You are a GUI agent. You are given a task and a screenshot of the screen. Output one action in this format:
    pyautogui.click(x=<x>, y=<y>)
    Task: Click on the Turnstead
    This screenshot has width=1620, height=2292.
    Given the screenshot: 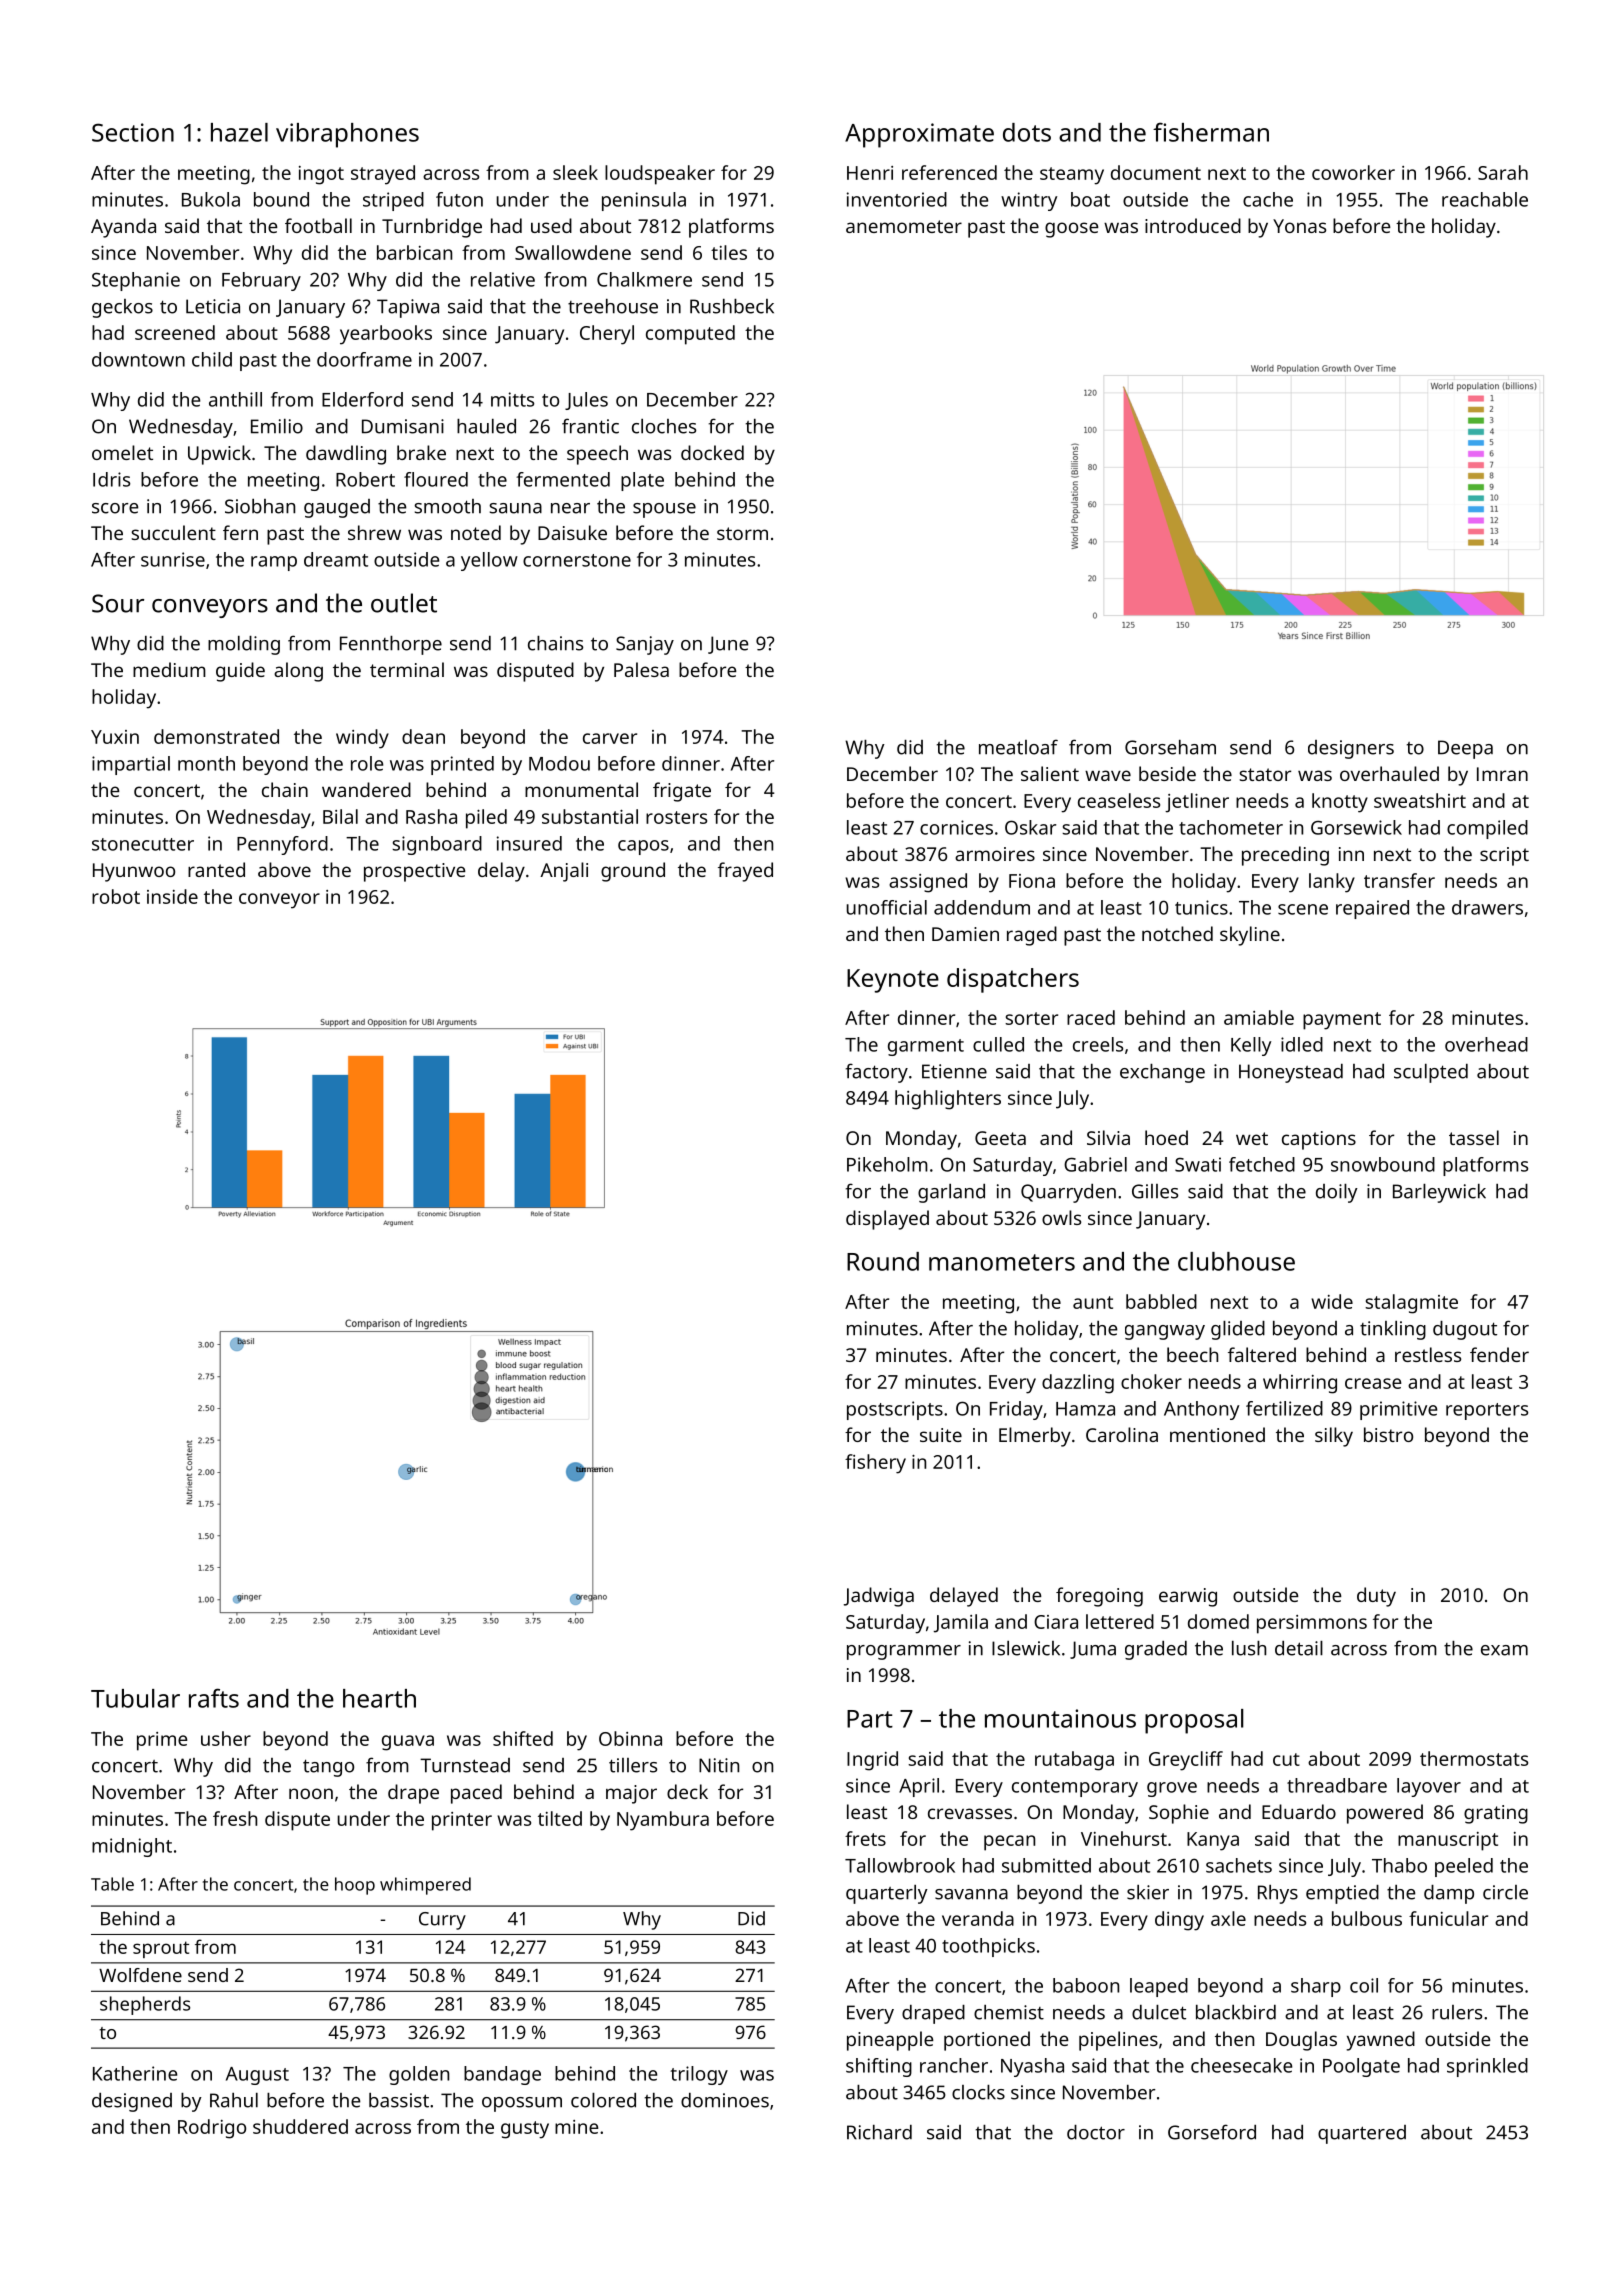 What is the action you would take?
    pyautogui.click(x=465, y=1765)
